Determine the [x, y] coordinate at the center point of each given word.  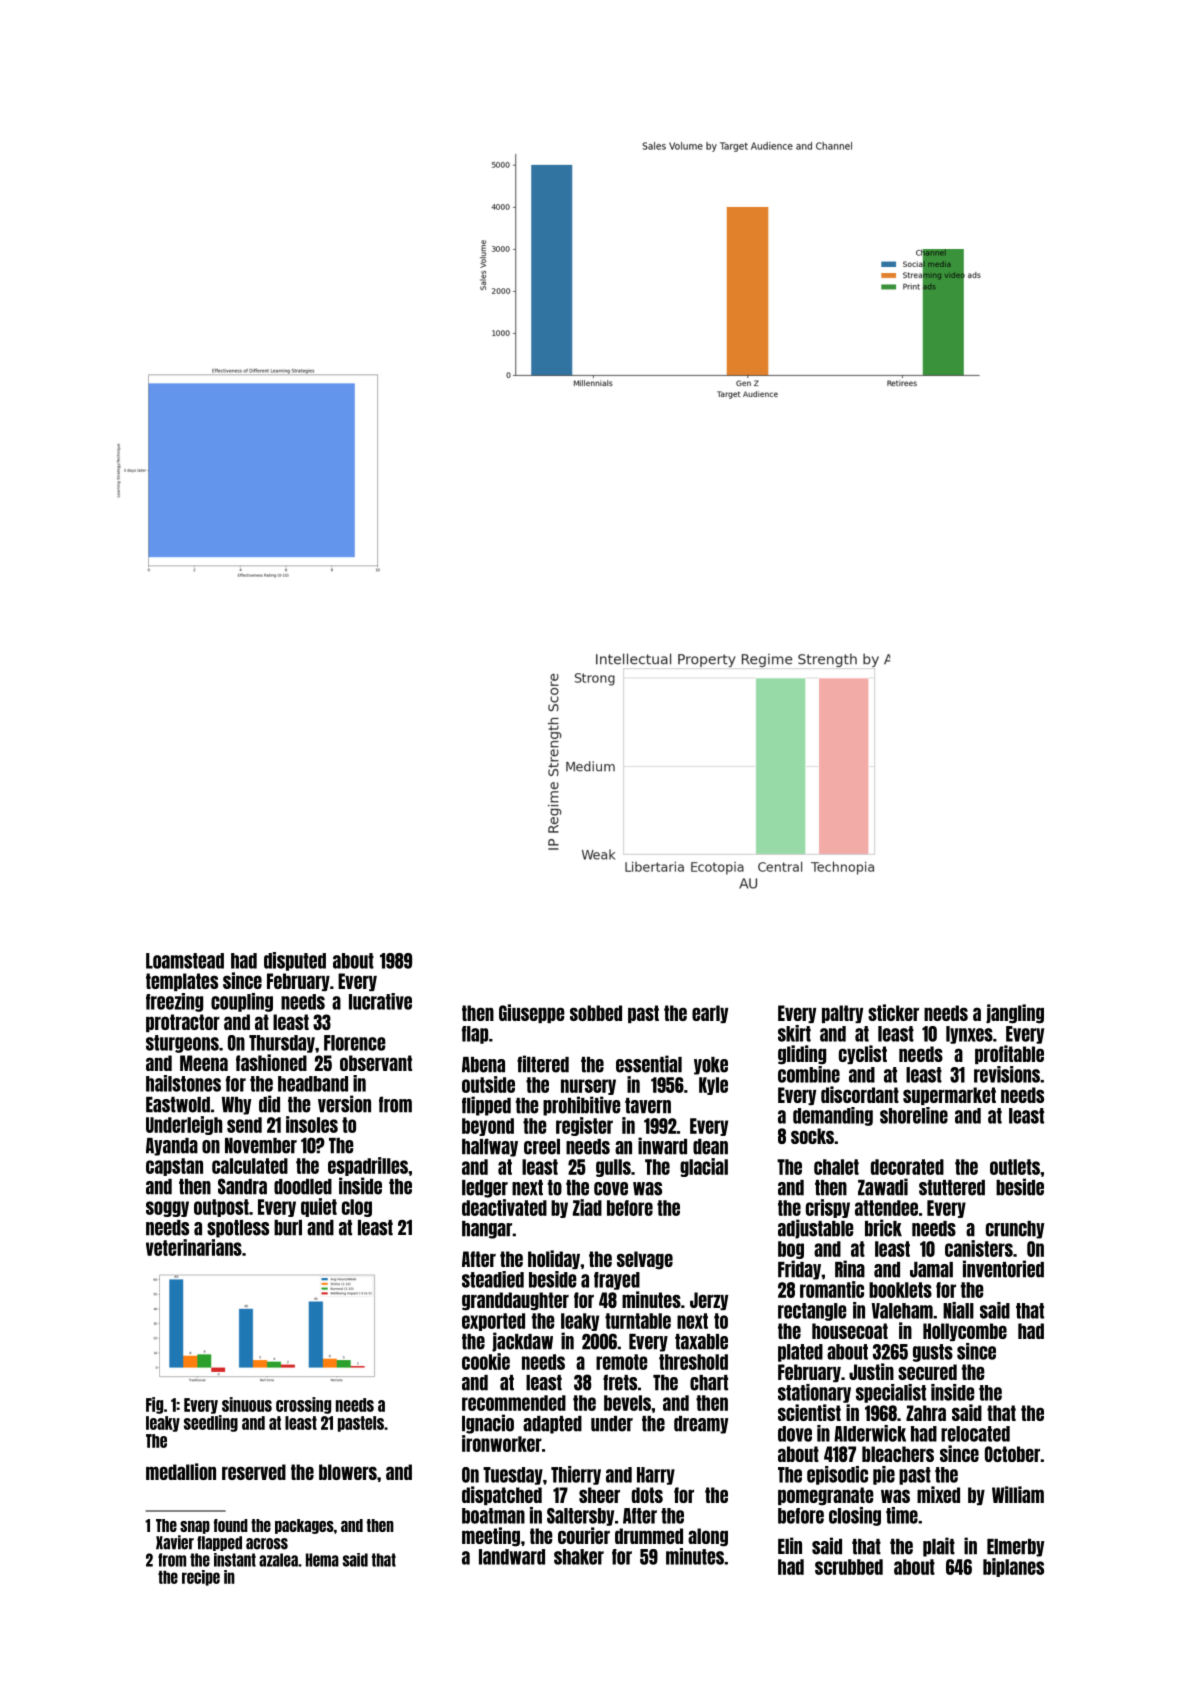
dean [710, 1147]
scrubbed [849, 1567]
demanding [833, 1116]
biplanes [1013, 1567]
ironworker [502, 1443]
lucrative [380, 1001]
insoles [312, 1124]
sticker [893, 1012]
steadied [493, 1279]
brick [883, 1228]
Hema [322, 1560]
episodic [837, 1475]
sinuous [247, 1404]
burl [288, 1228]
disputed [295, 961]
